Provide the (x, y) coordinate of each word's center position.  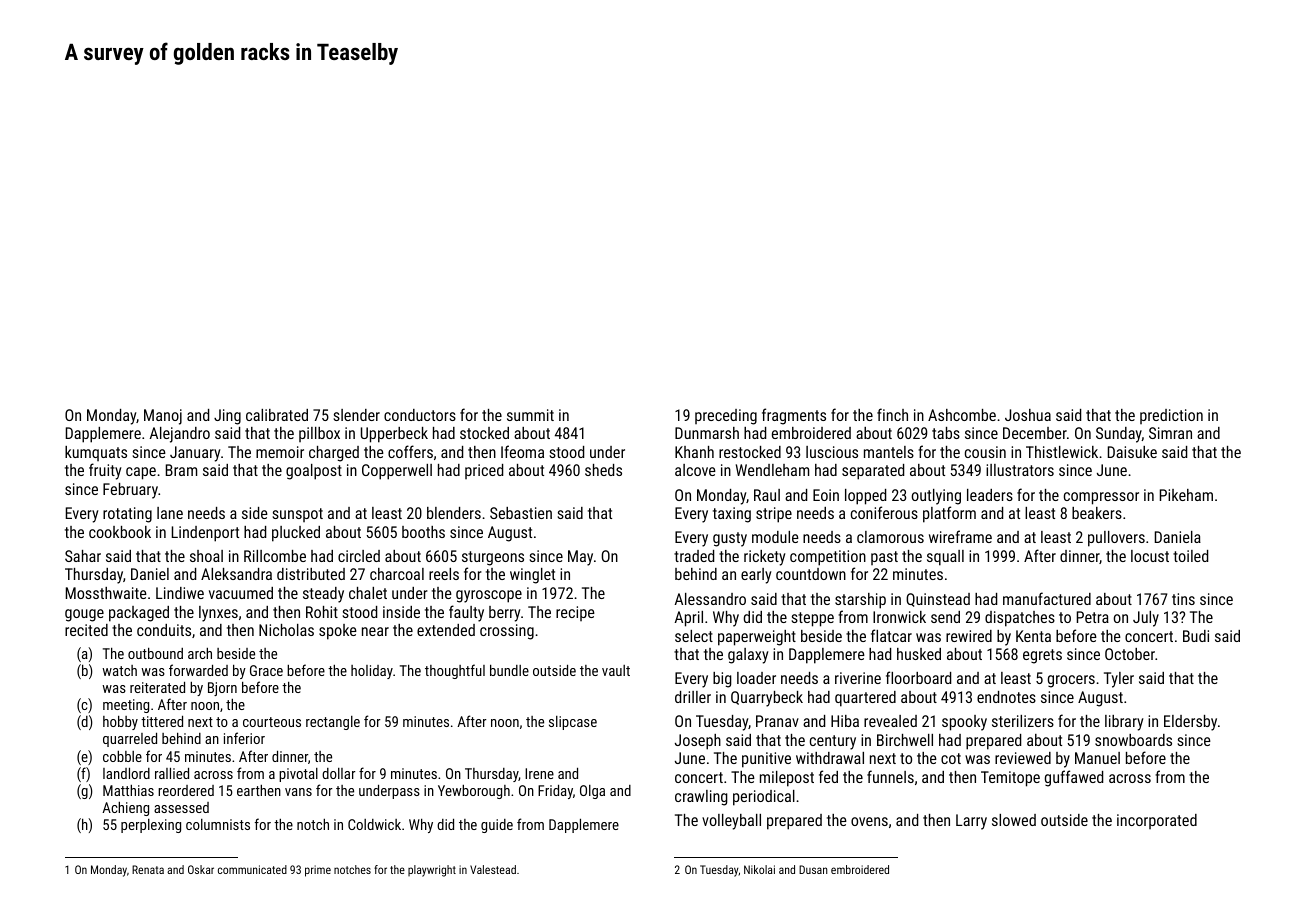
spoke (338, 632)
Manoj (163, 417)
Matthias (128, 790)
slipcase (573, 723)
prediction (1171, 416)
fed (828, 776)
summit (530, 415)
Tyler (1119, 680)
